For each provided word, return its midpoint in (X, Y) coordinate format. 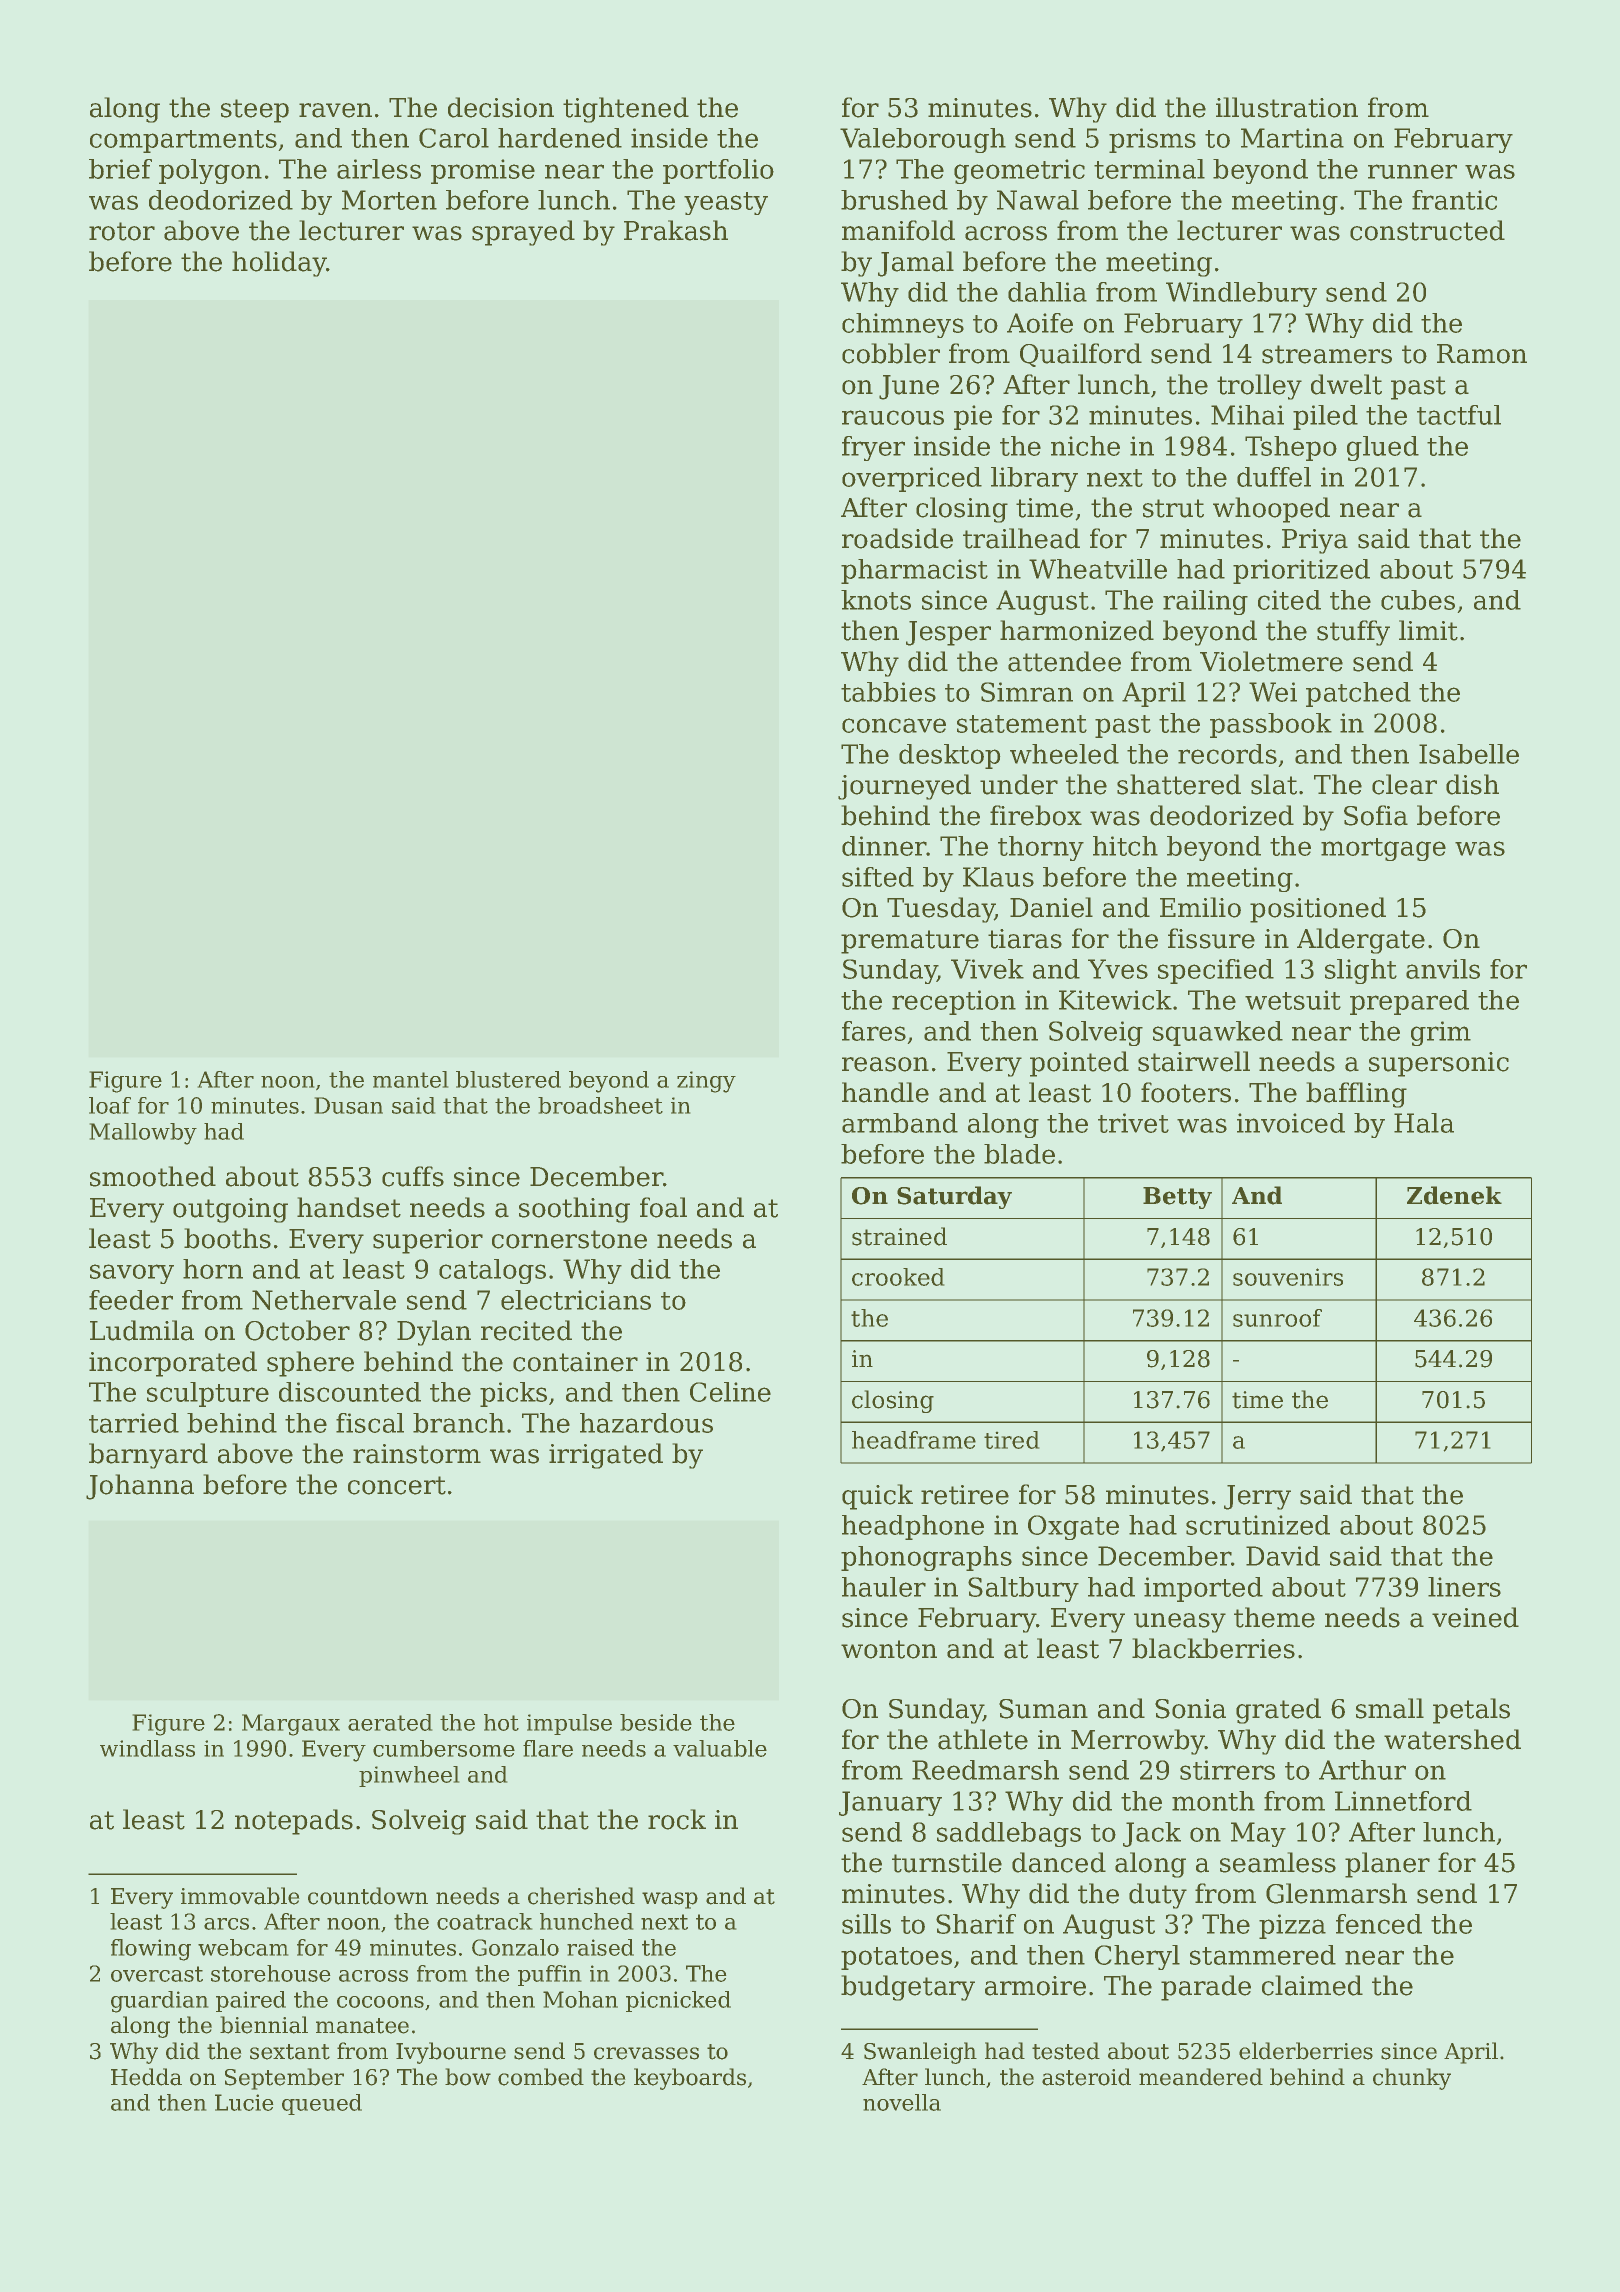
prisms (1152, 140)
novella (902, 2102)
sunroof (1277, 1318)
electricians (576, 1300)
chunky (1412, 2079)
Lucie (244, 2102)
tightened (626, 110)
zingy (706, 1082)
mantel (411, 1079)
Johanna (140, 1487)
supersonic (1439, 1064)
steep (255, 111)
